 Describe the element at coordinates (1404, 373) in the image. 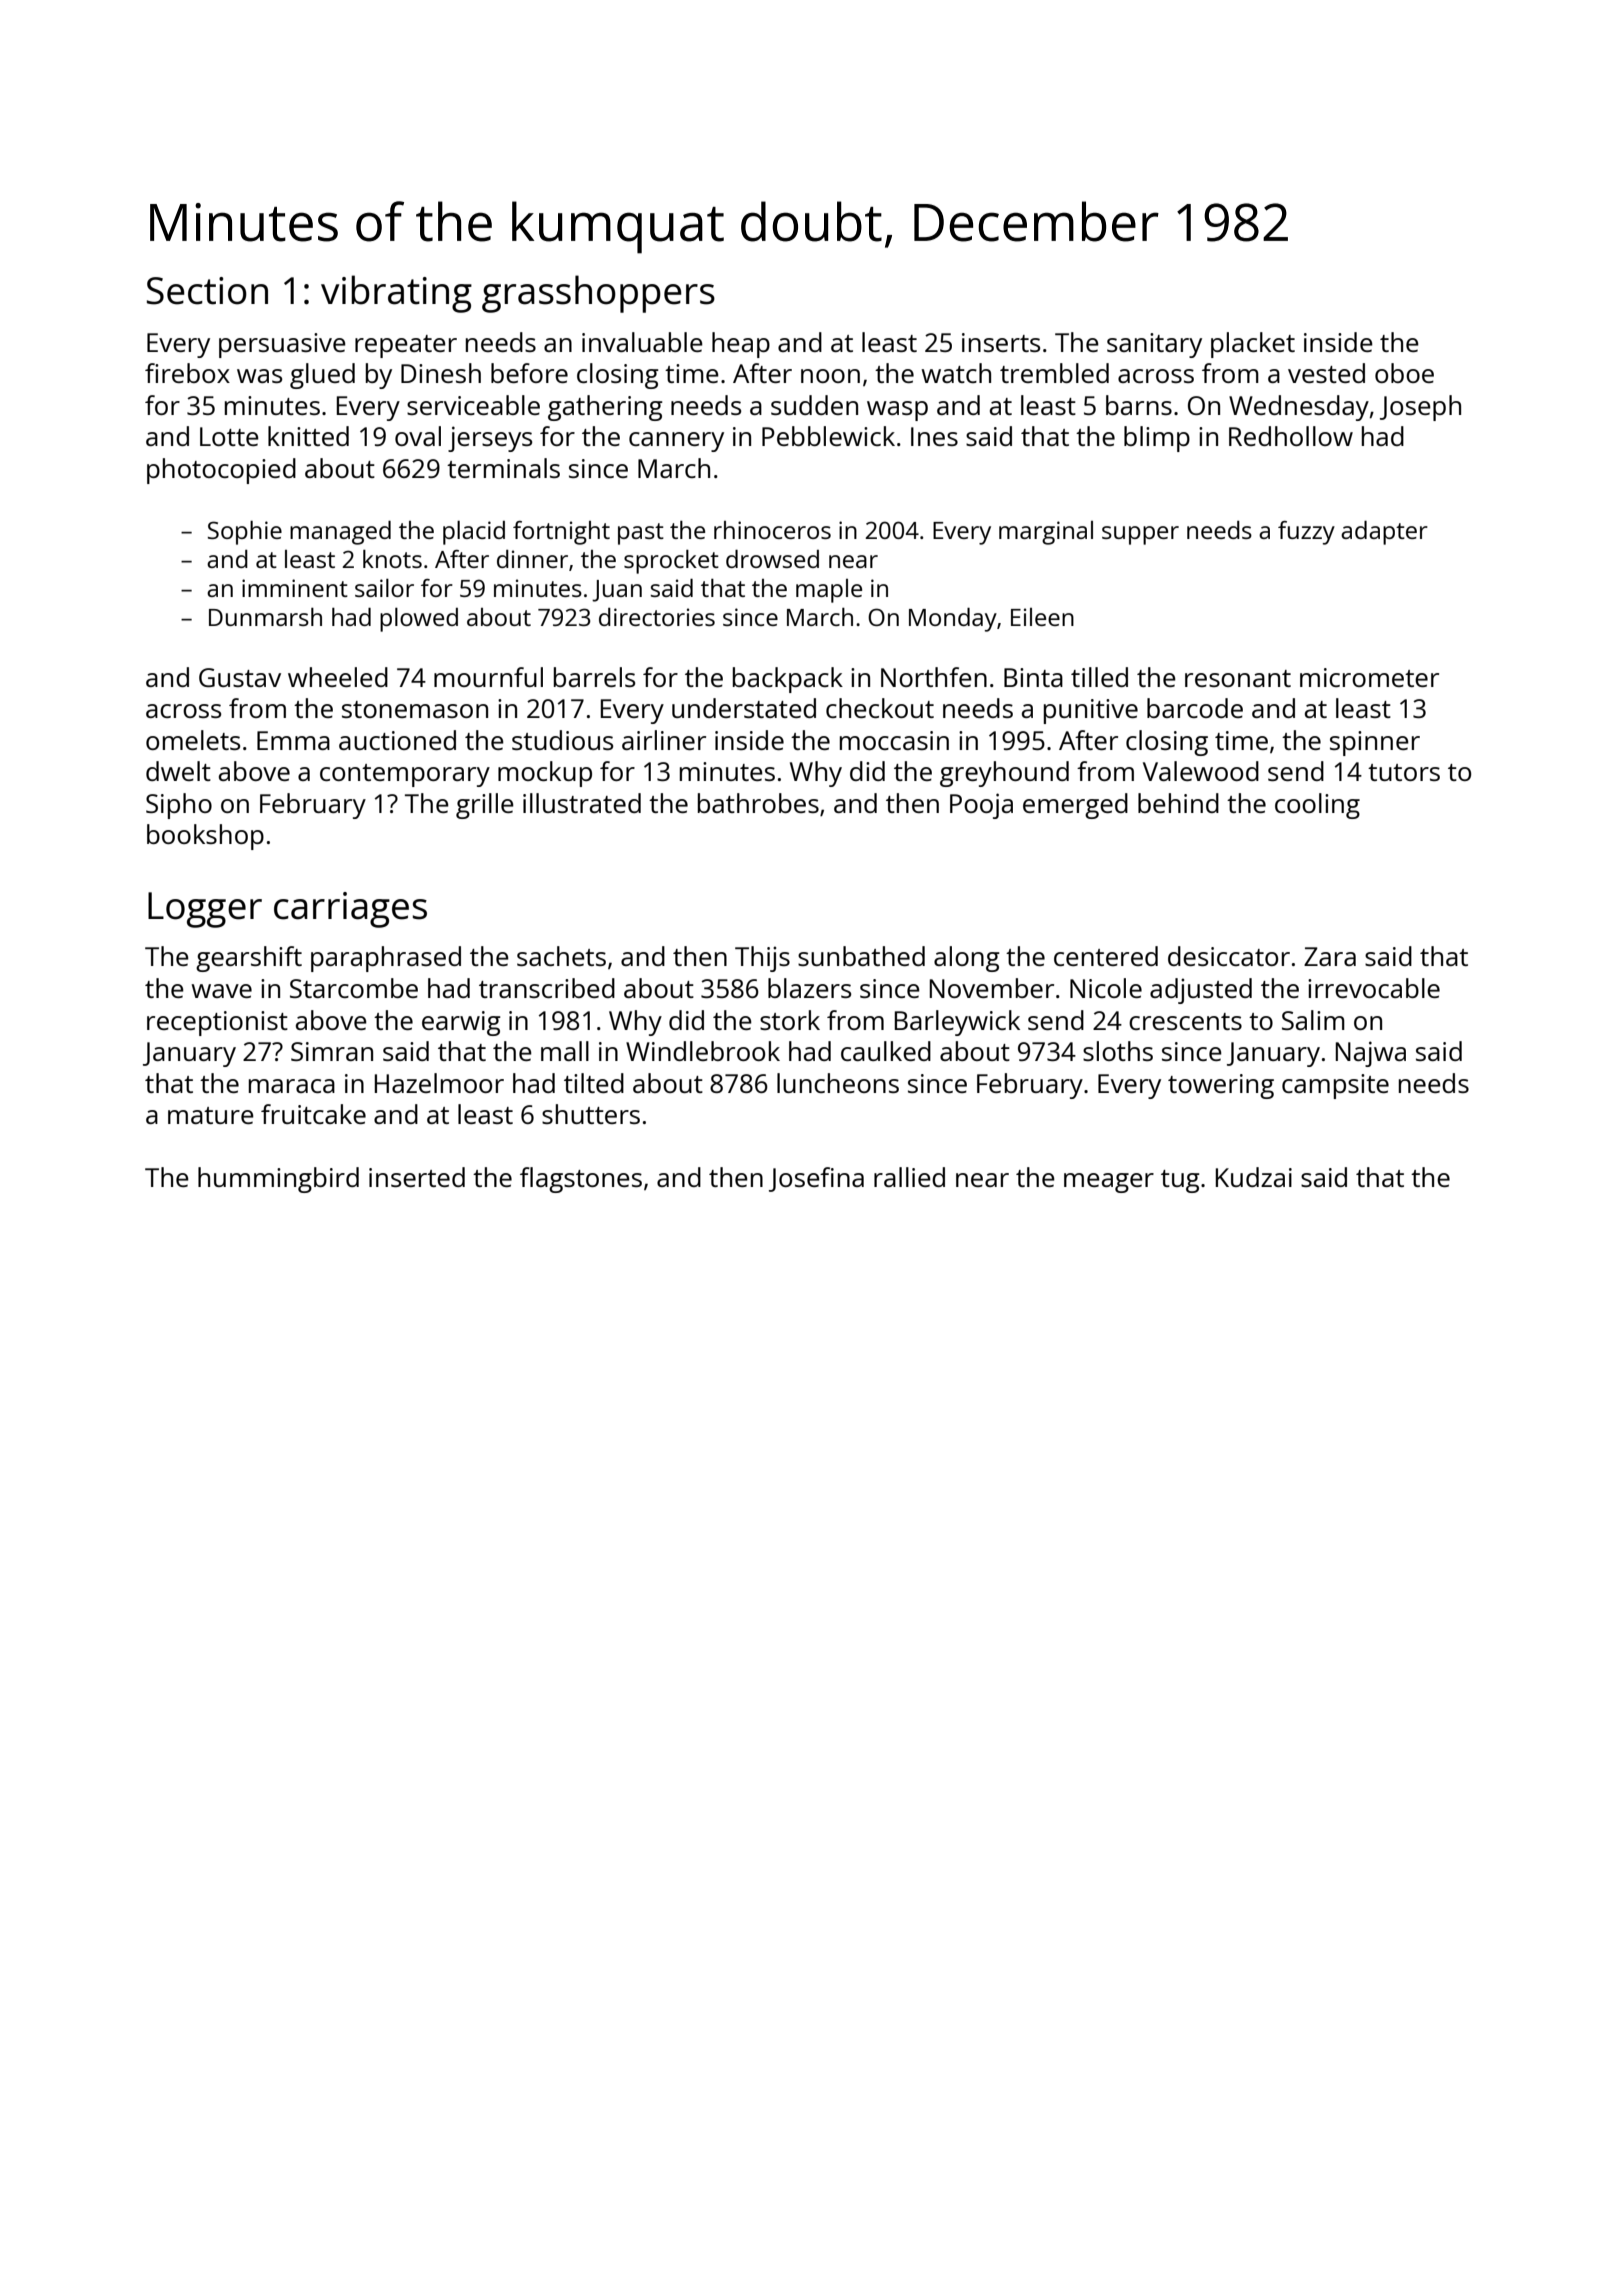

I see `oboe` at that location.
